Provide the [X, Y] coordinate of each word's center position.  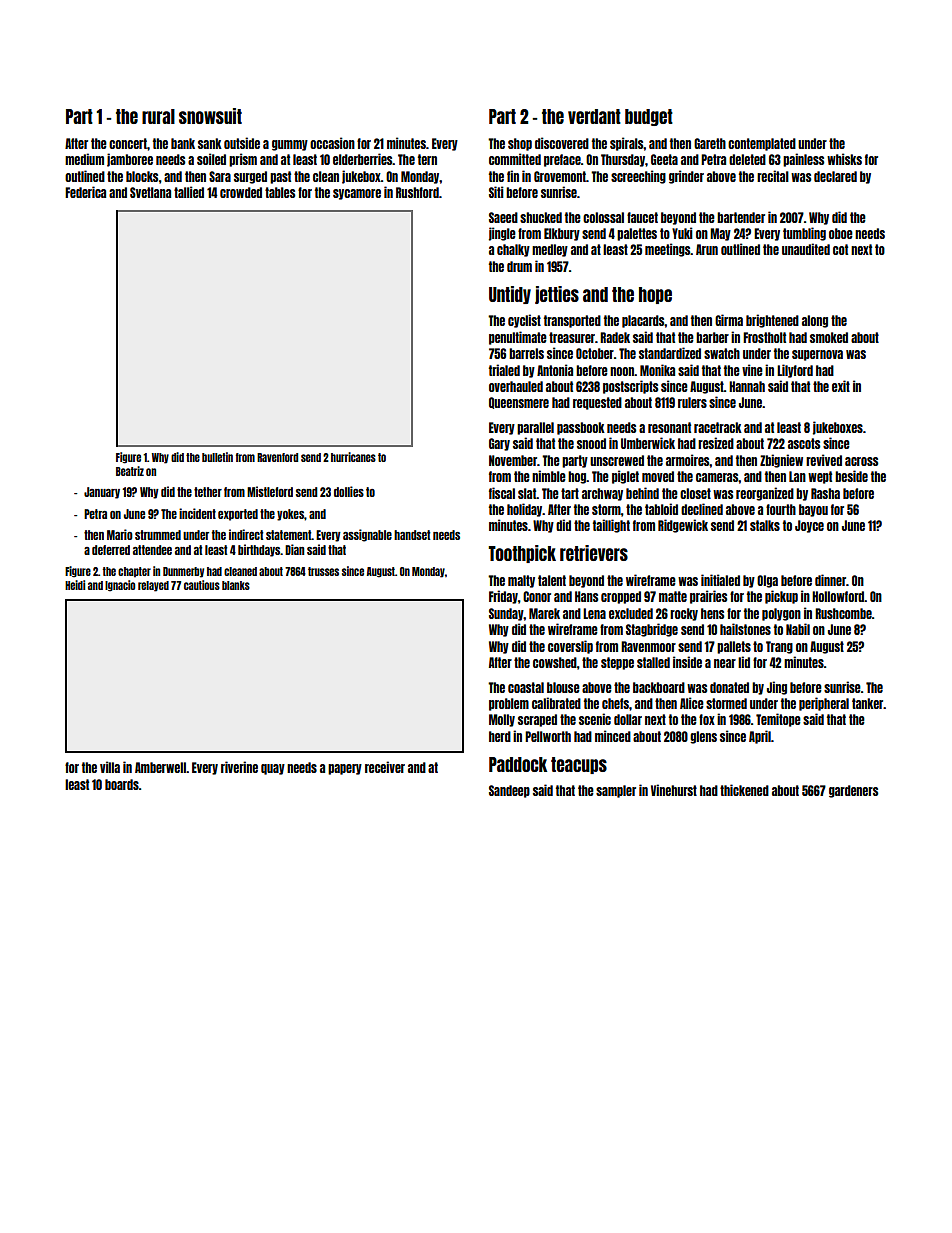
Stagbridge [652, 630]
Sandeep [509, 791]
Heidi [75, 585]
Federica [85, 192]
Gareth [710, 143]
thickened [744, 790]
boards [122, 784]
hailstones [745, 629]
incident [197, 513]
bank [183, 143]
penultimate [518, 338]
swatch [722, 353]
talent [552, 580]
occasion [332, 143]
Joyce [809, 526]
